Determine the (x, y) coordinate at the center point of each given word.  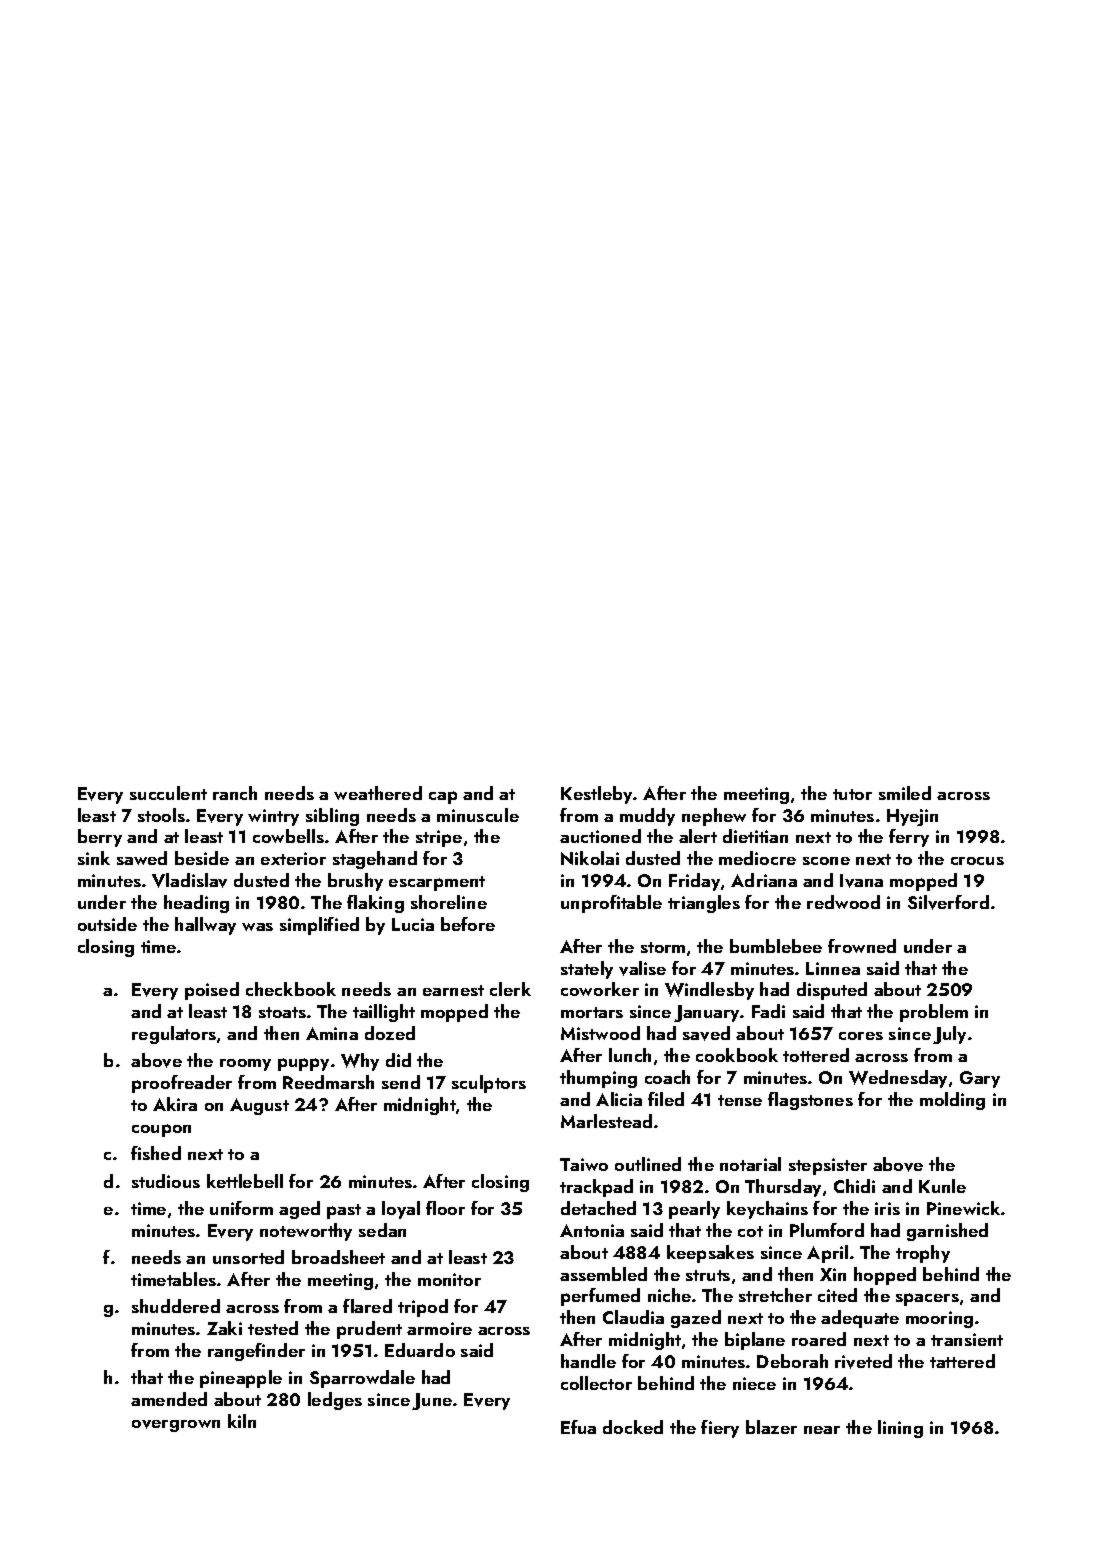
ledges (335, 1401)
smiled (905, 793)
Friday (694, 882)
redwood (843, 902)
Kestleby (596, 795)
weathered (378, 793)
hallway (205, 926)
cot (750, 1231)
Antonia (592, 1230)
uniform (241, 1208)
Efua (578, 1427)
